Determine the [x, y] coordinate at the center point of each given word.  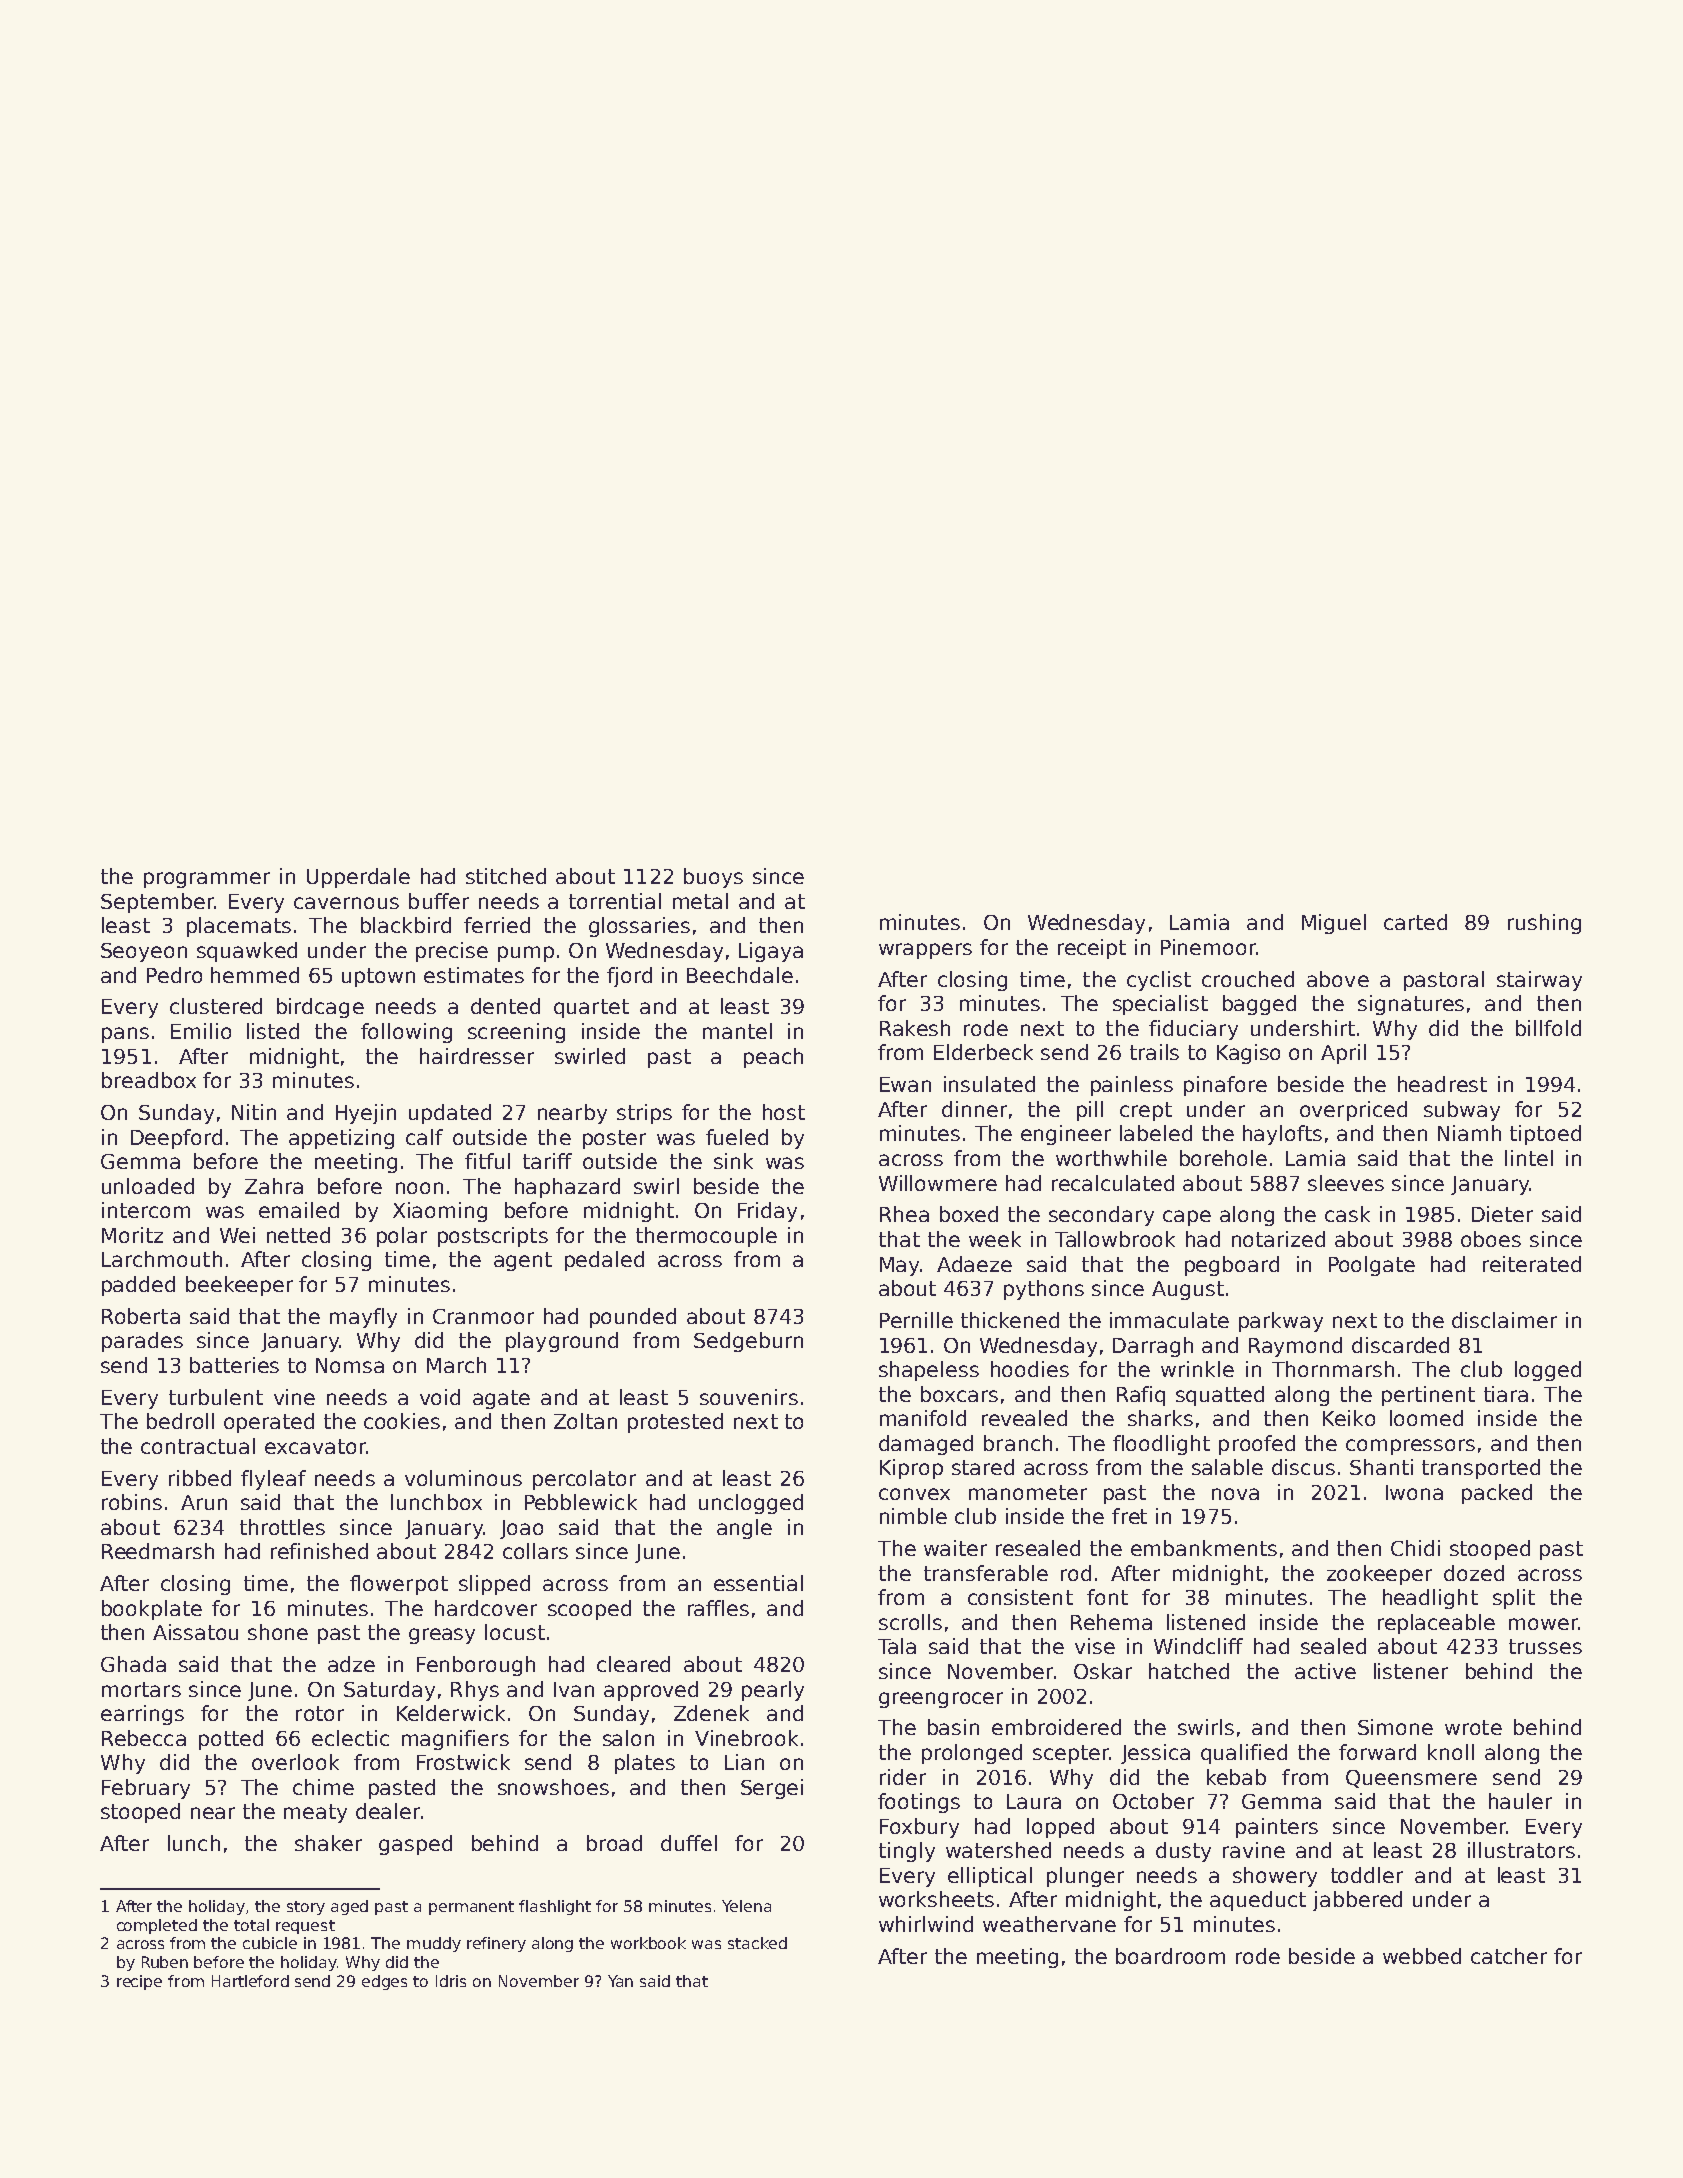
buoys [713, 878]
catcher [1509, 1956]
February [146, 1789]
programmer [207, 880]
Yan [620, 1981]
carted [1415, 922]
